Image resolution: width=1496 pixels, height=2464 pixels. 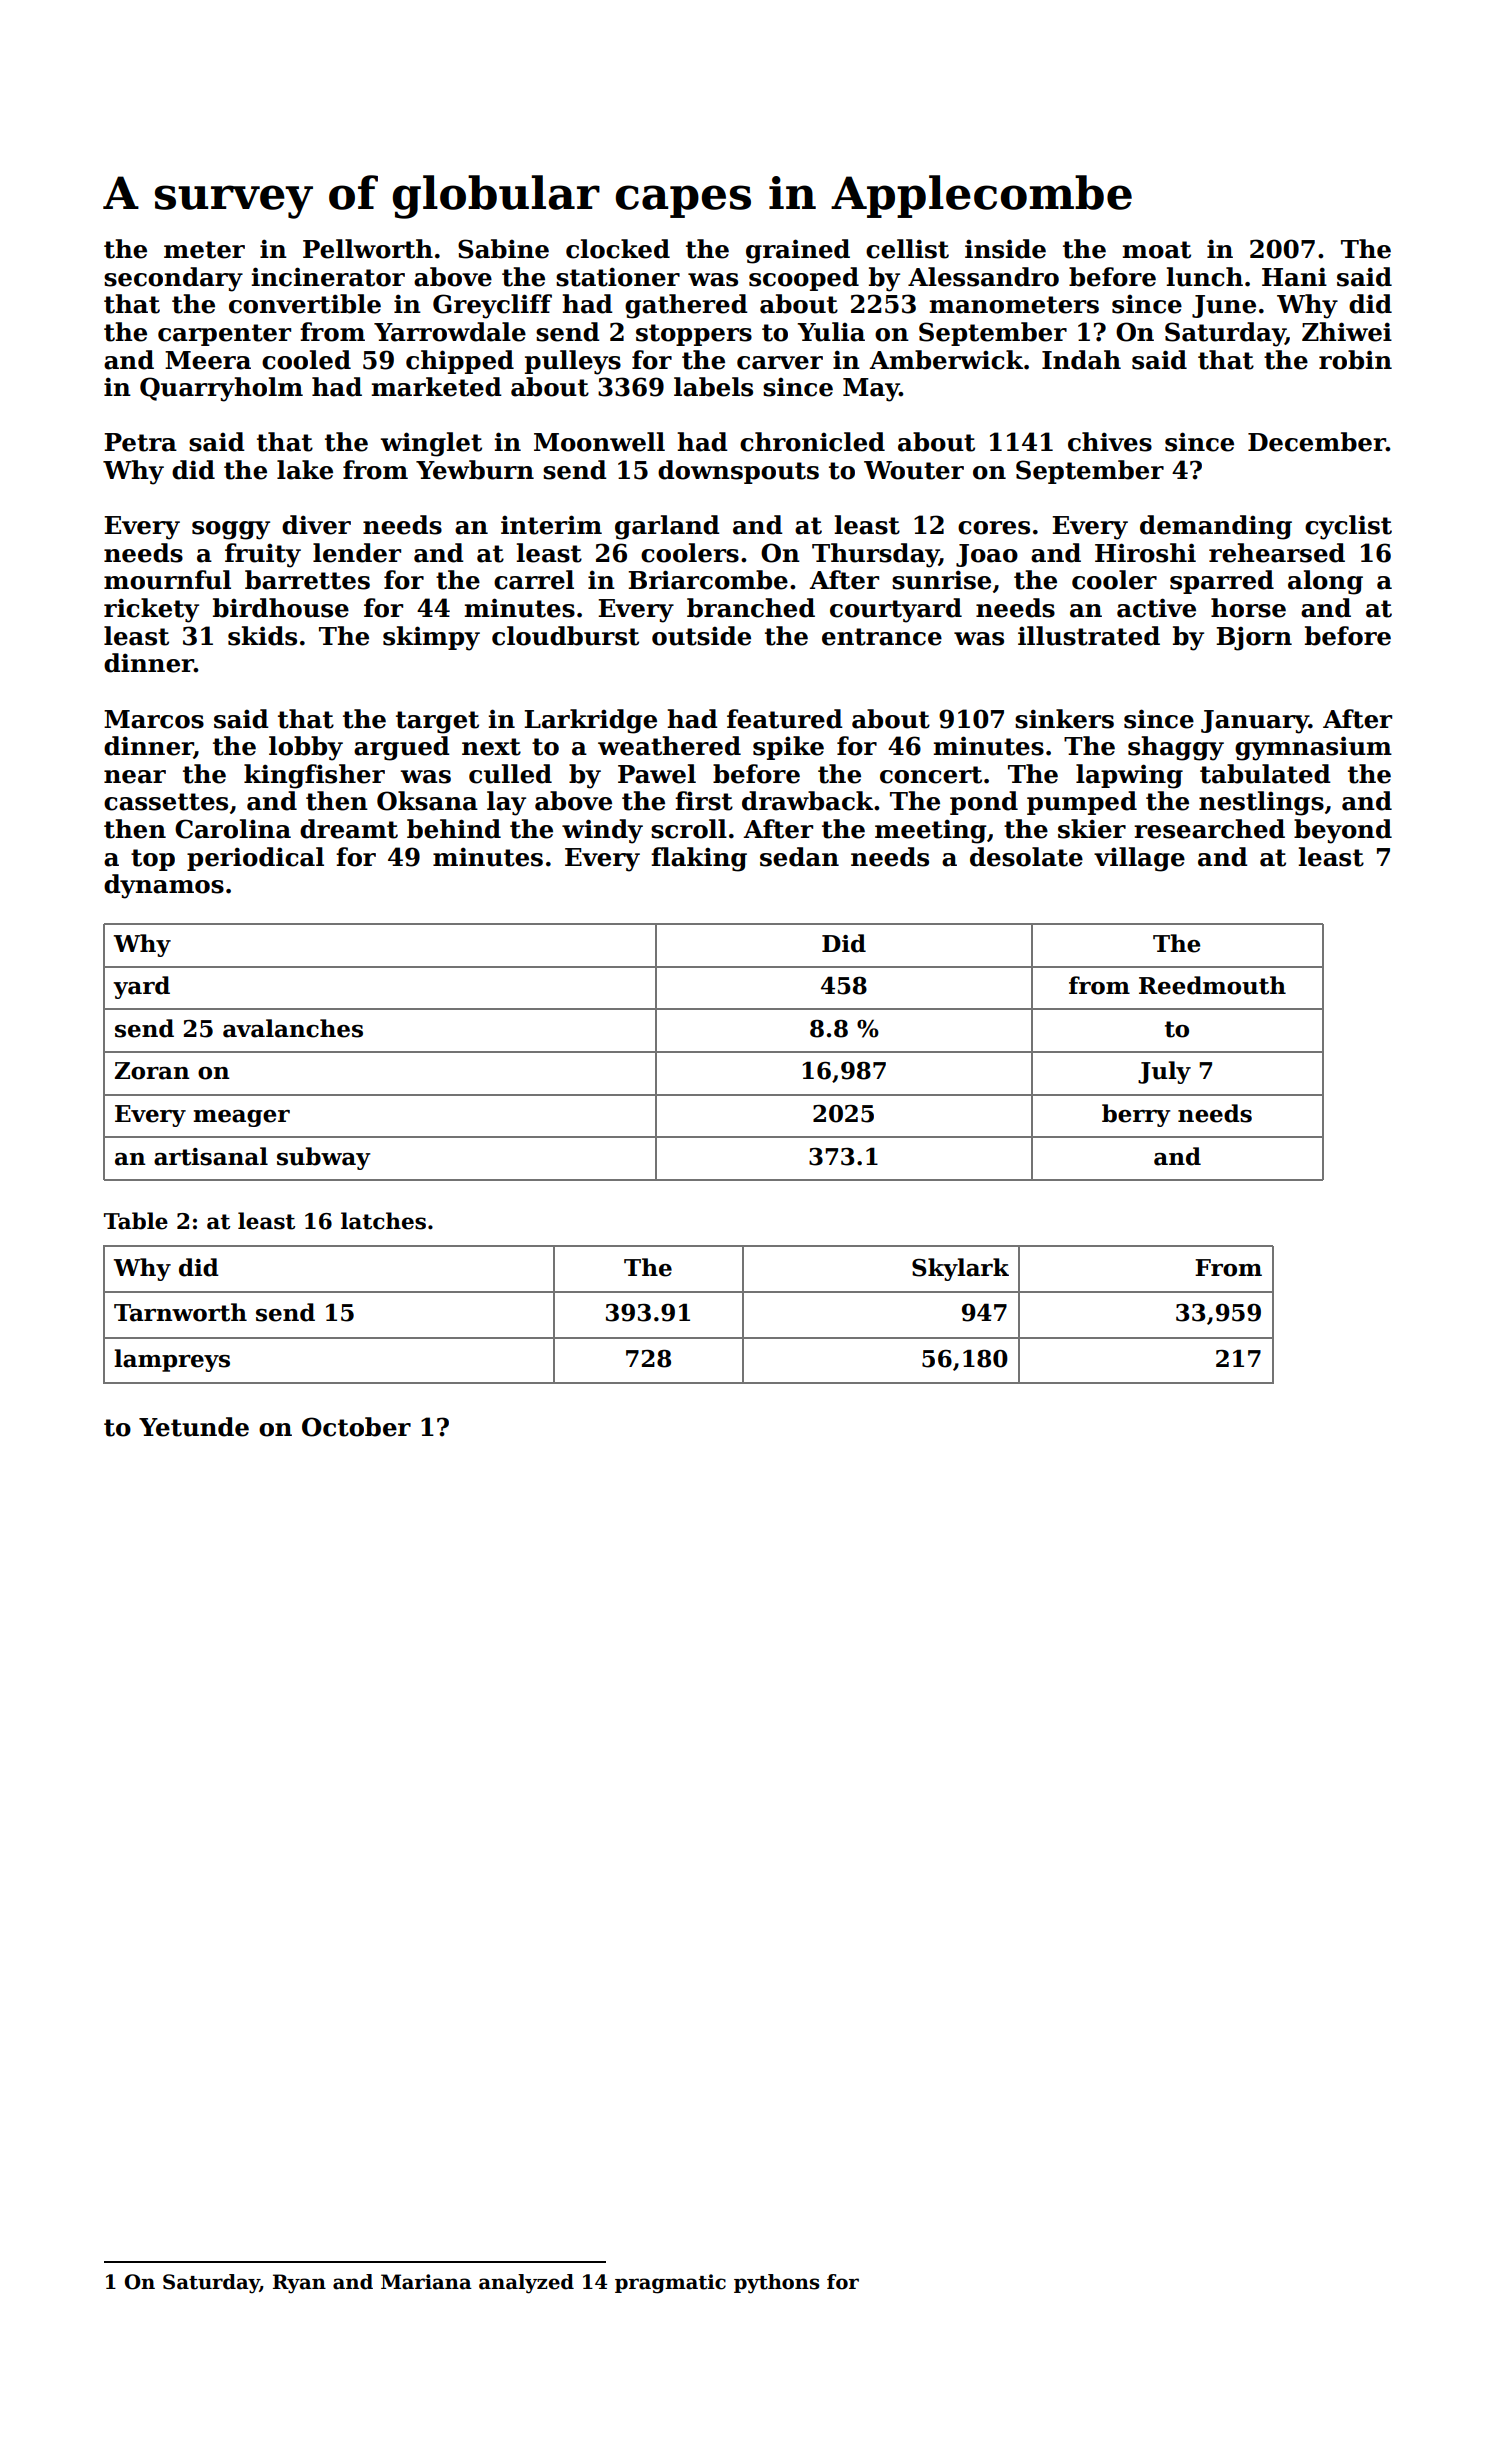 What do you see at coordinates (1325, 582) in the screenshot?
I see `along` at bounding box center [1325, 582].
